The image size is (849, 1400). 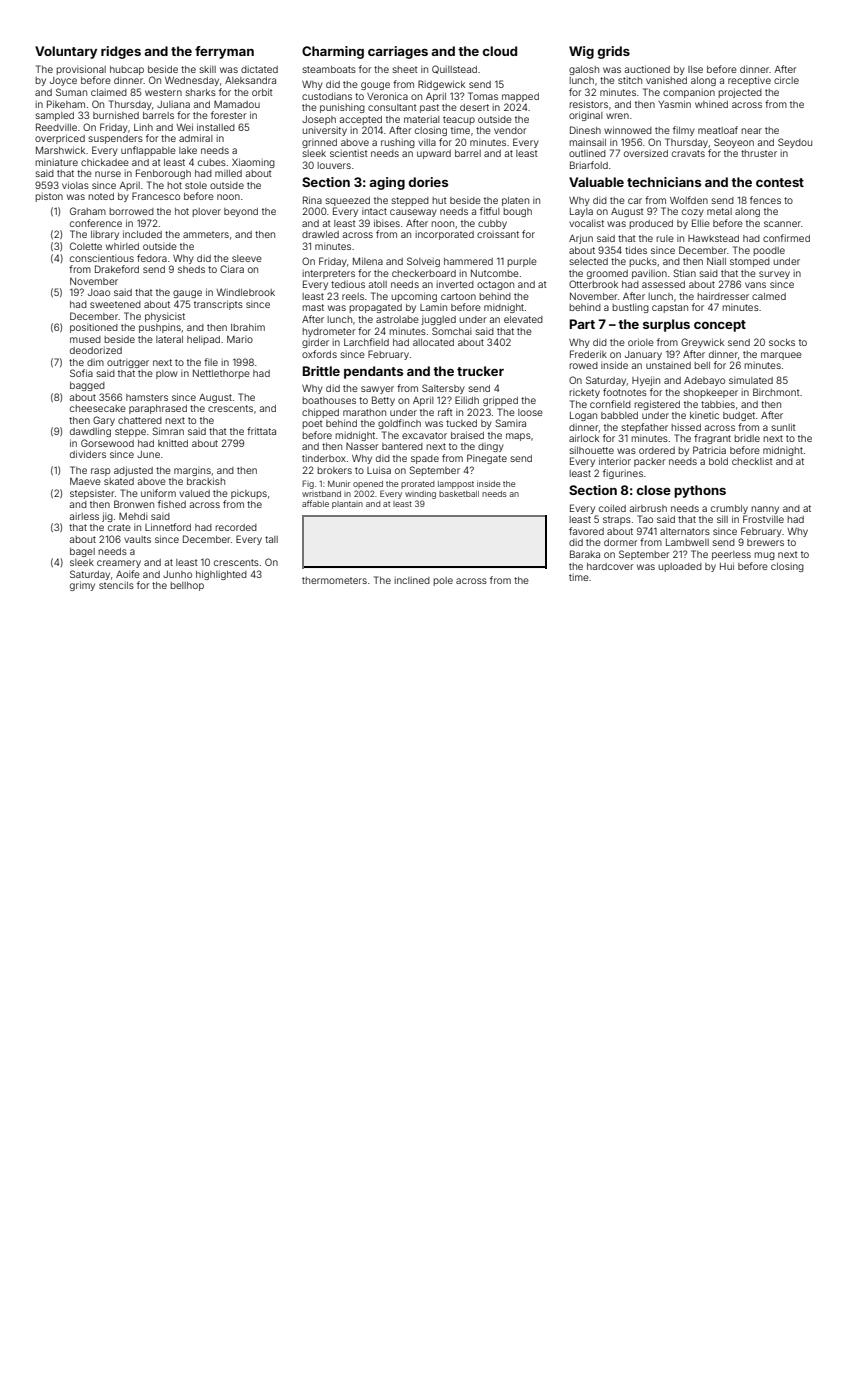 What do you see at coordinates (443, 581) in the screenshot?
I see `pole` at bounding box center [443, 581].
